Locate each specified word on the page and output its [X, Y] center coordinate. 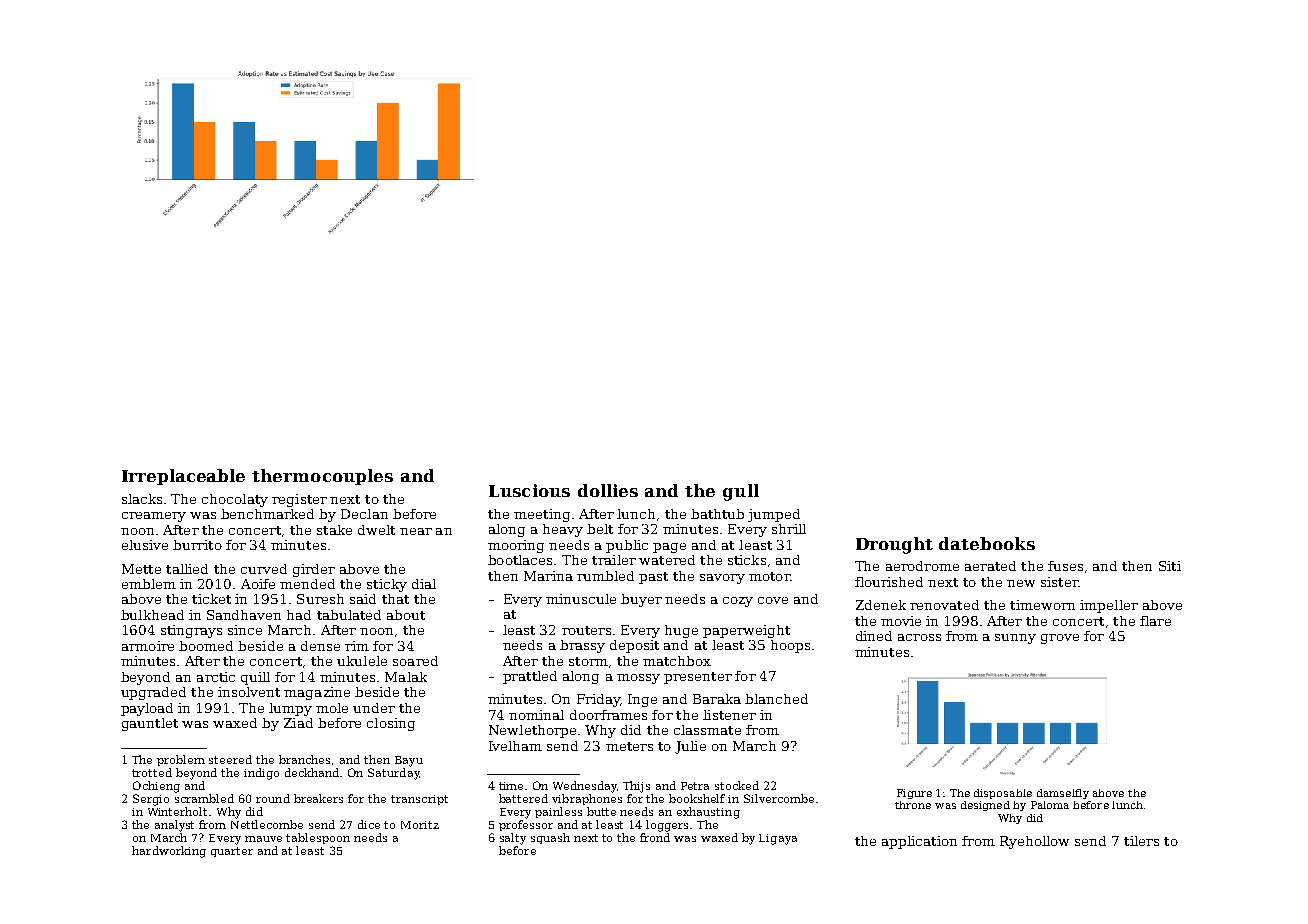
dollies [608, 490]
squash [550, 838]
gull [741, 492]
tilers [1141, 841]
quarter [232, 852]
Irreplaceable [183, 477]
